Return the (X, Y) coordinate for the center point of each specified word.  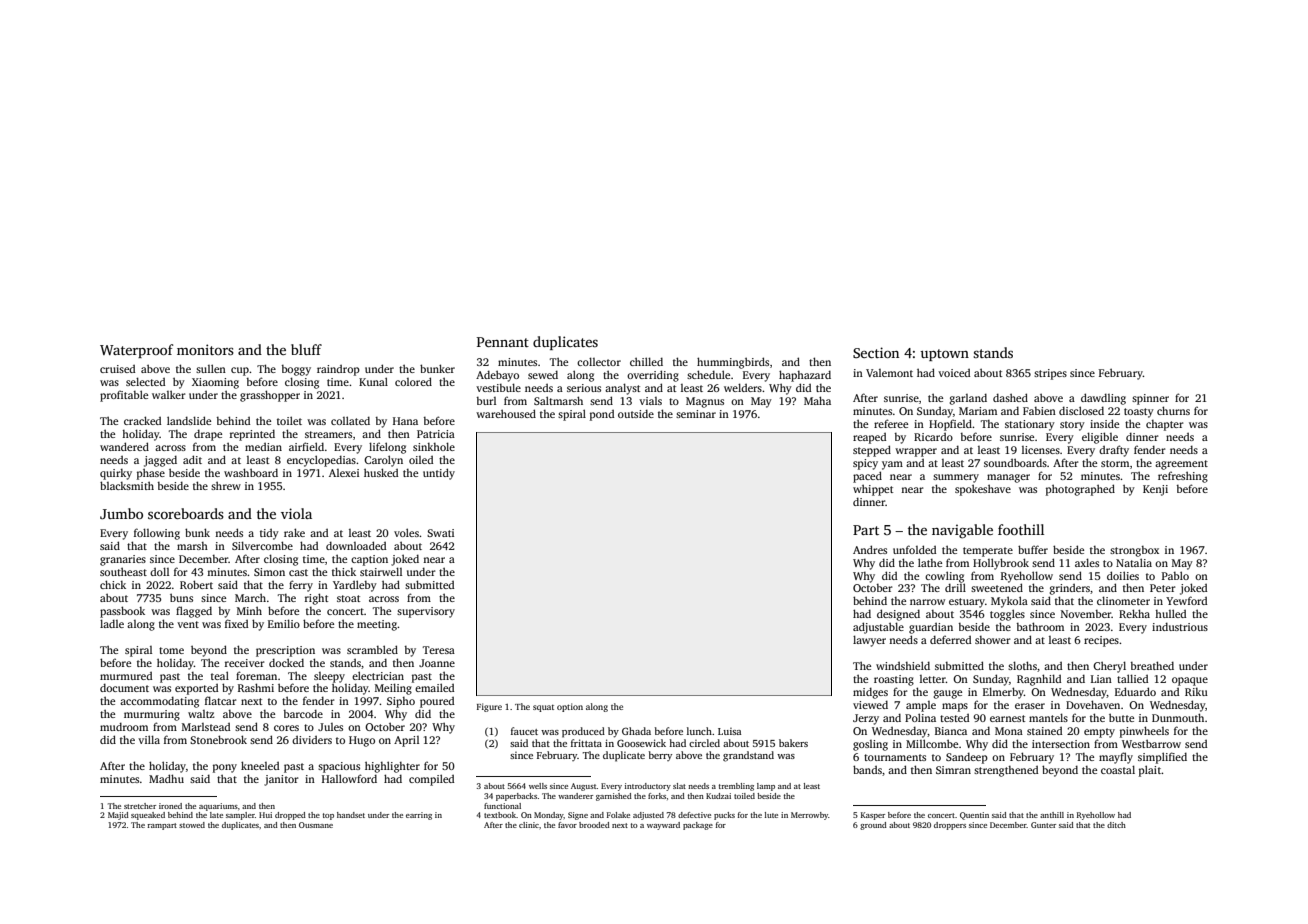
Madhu (166, 778)
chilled (646, 361)
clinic (529, 825)
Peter (1163, 588)
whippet (873, 490)
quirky (116, 474)
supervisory (426, 612)
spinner (1150, 399)
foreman (256, 675)
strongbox (1134, 551)
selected (145, 381)
